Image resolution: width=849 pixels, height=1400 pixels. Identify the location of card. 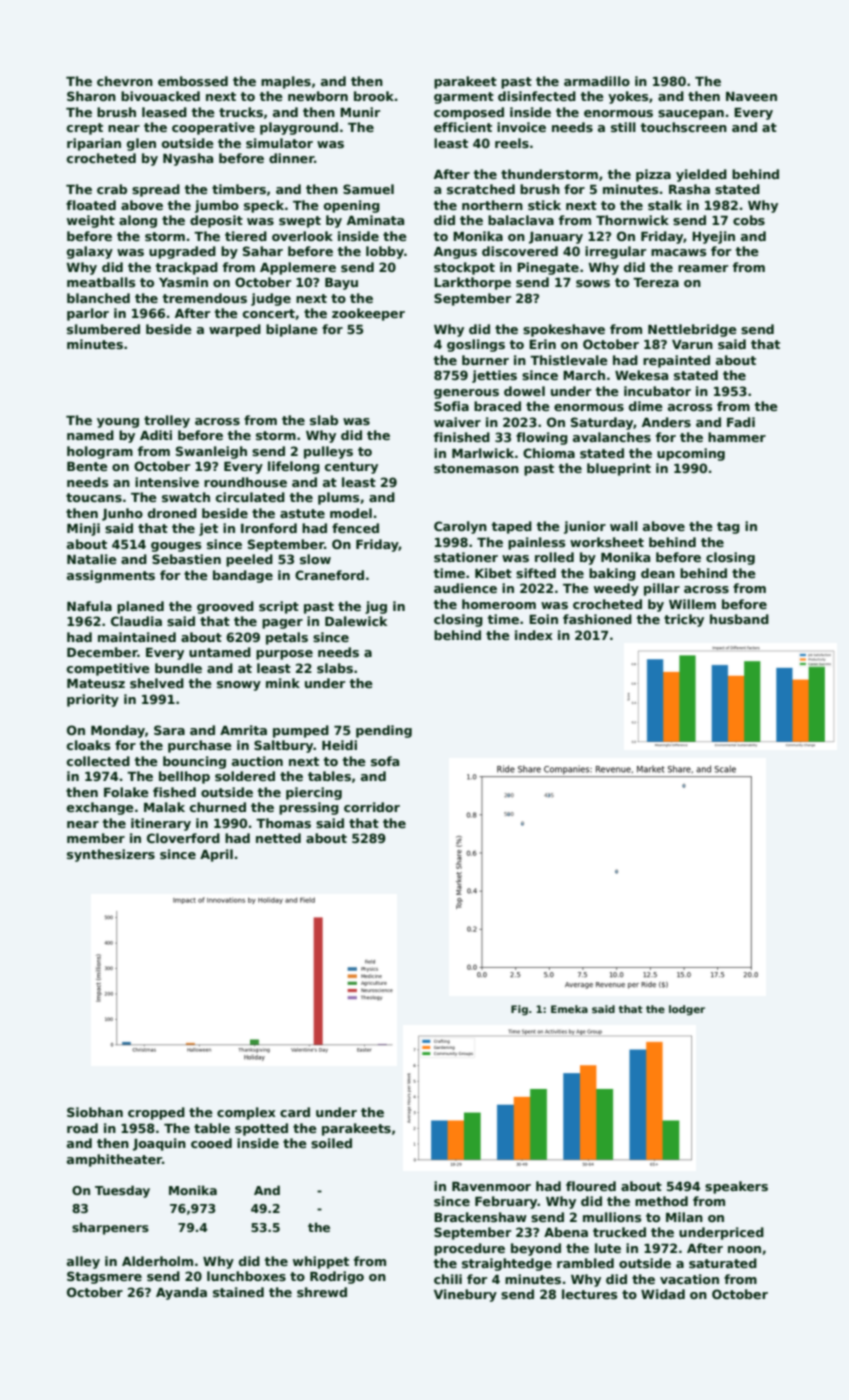
(295, 1112).
